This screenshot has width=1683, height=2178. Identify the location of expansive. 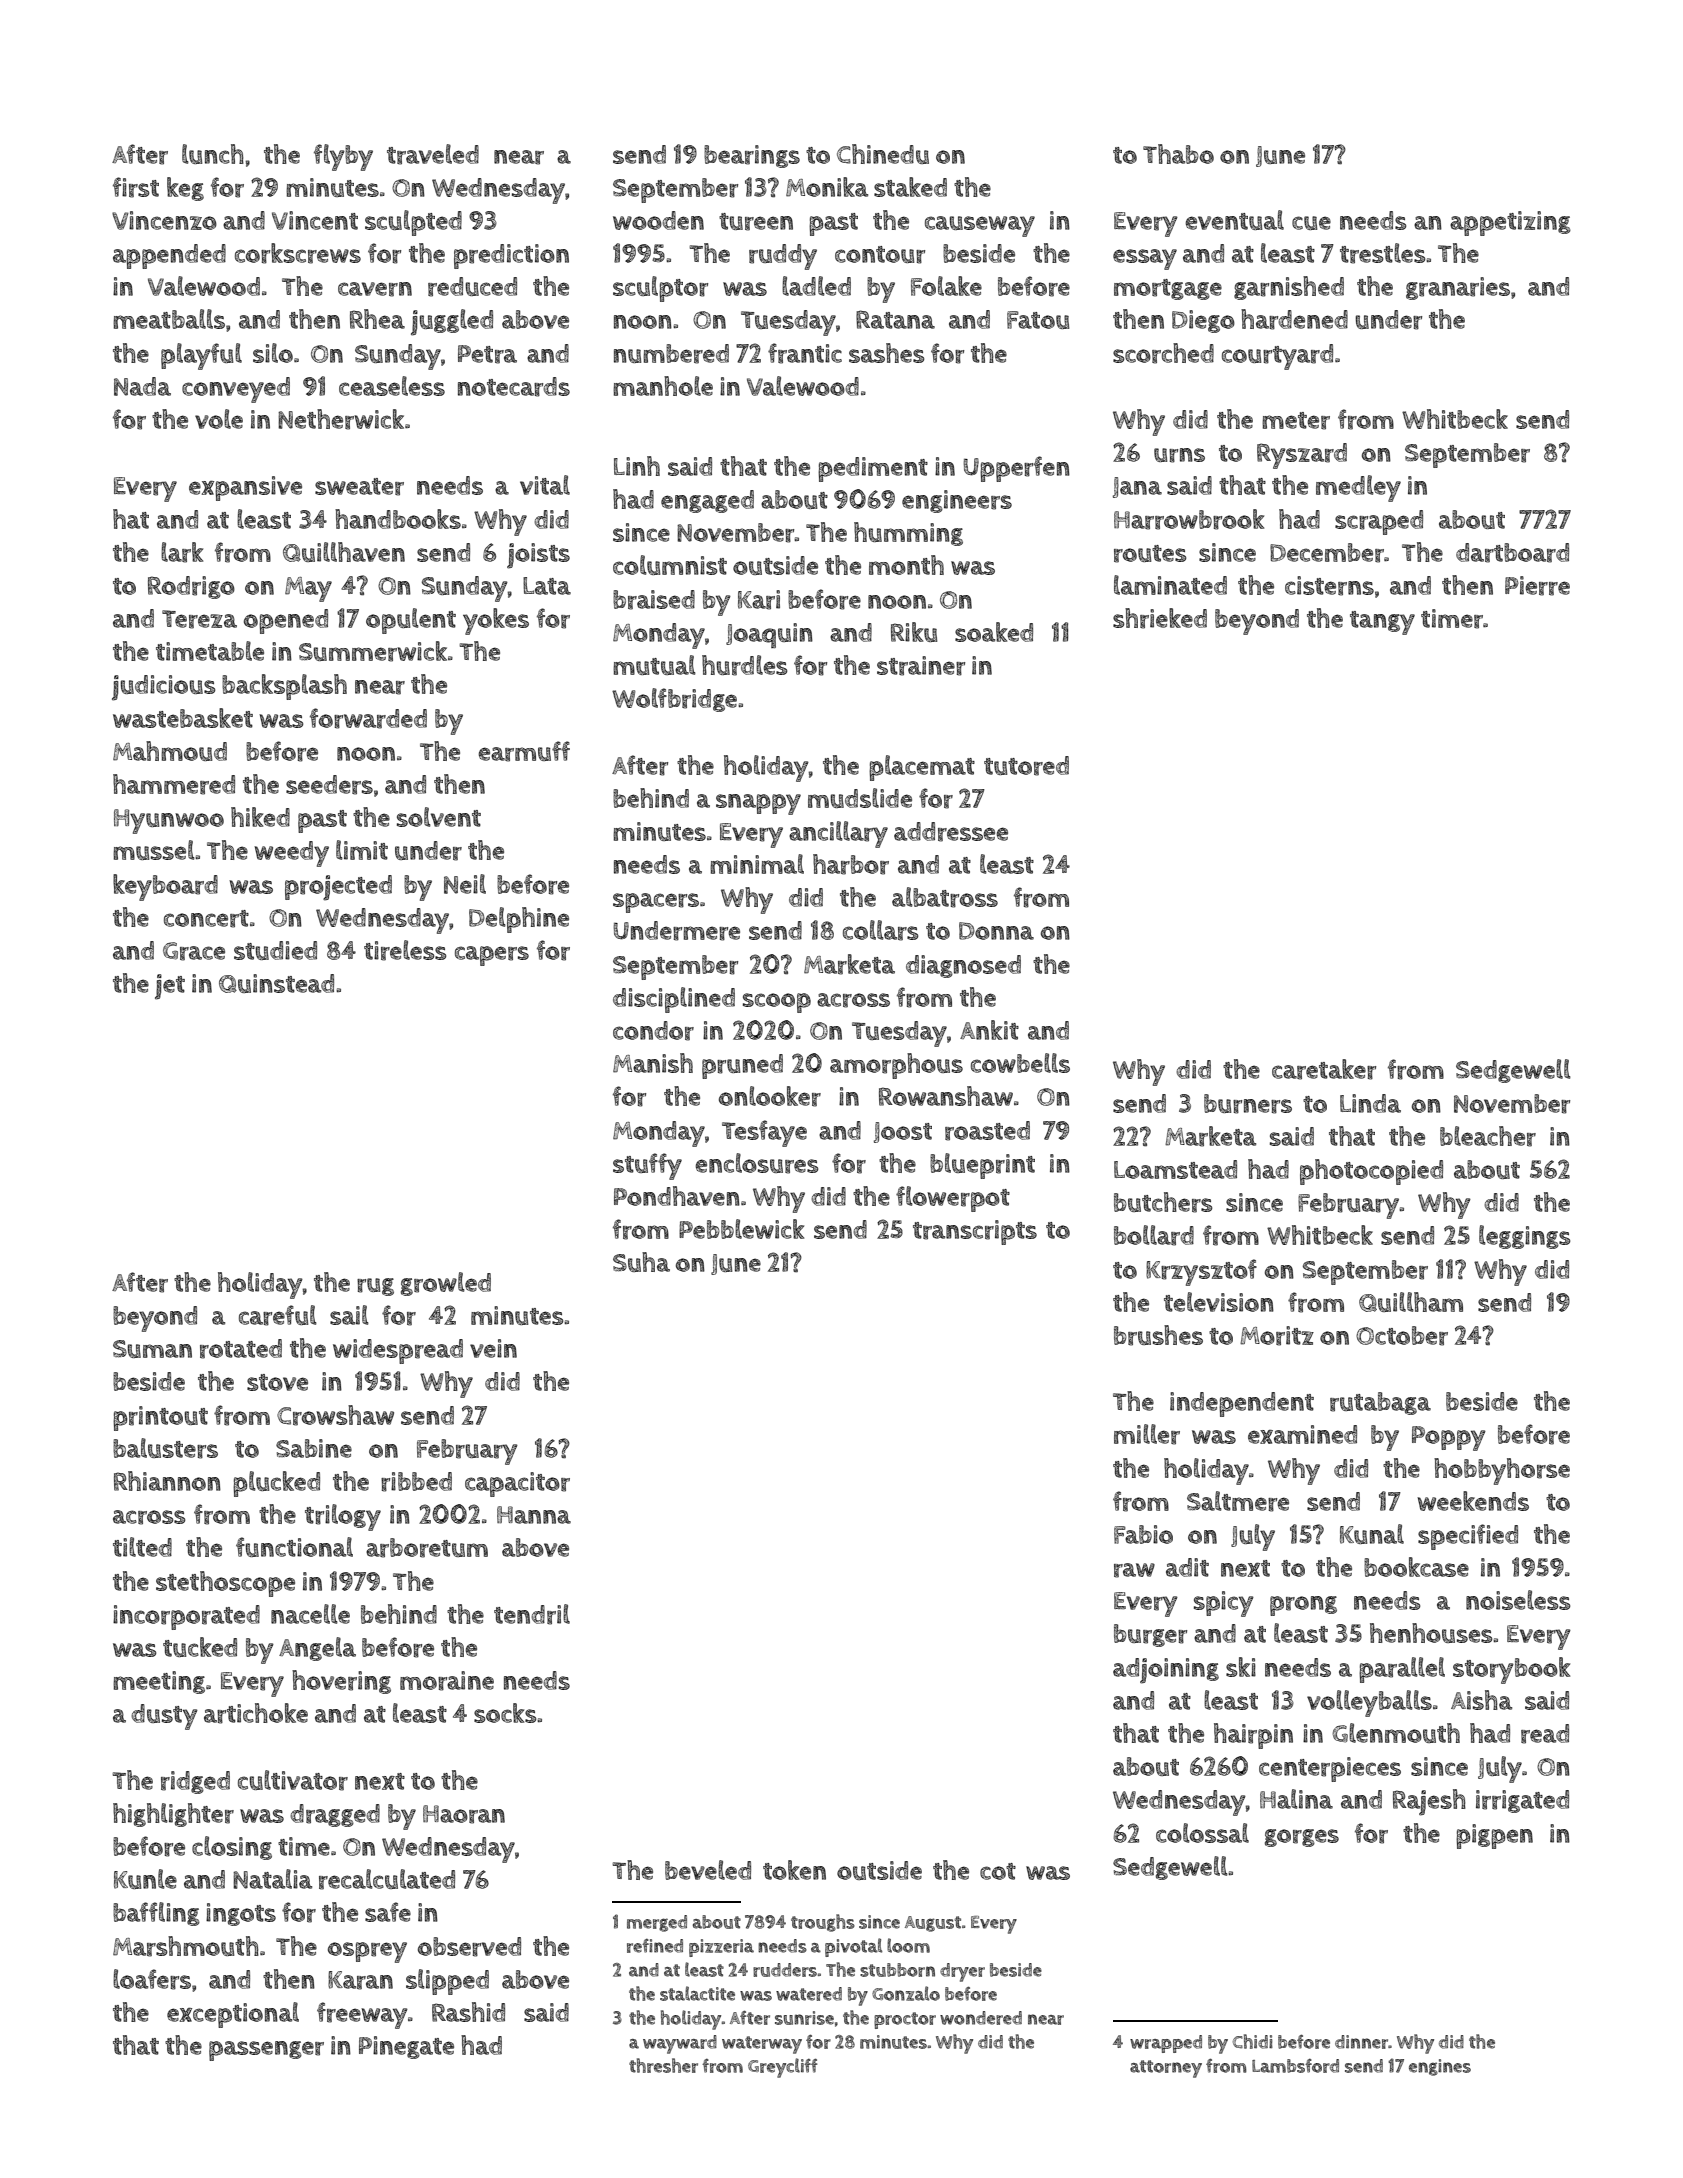
(245, 488).
